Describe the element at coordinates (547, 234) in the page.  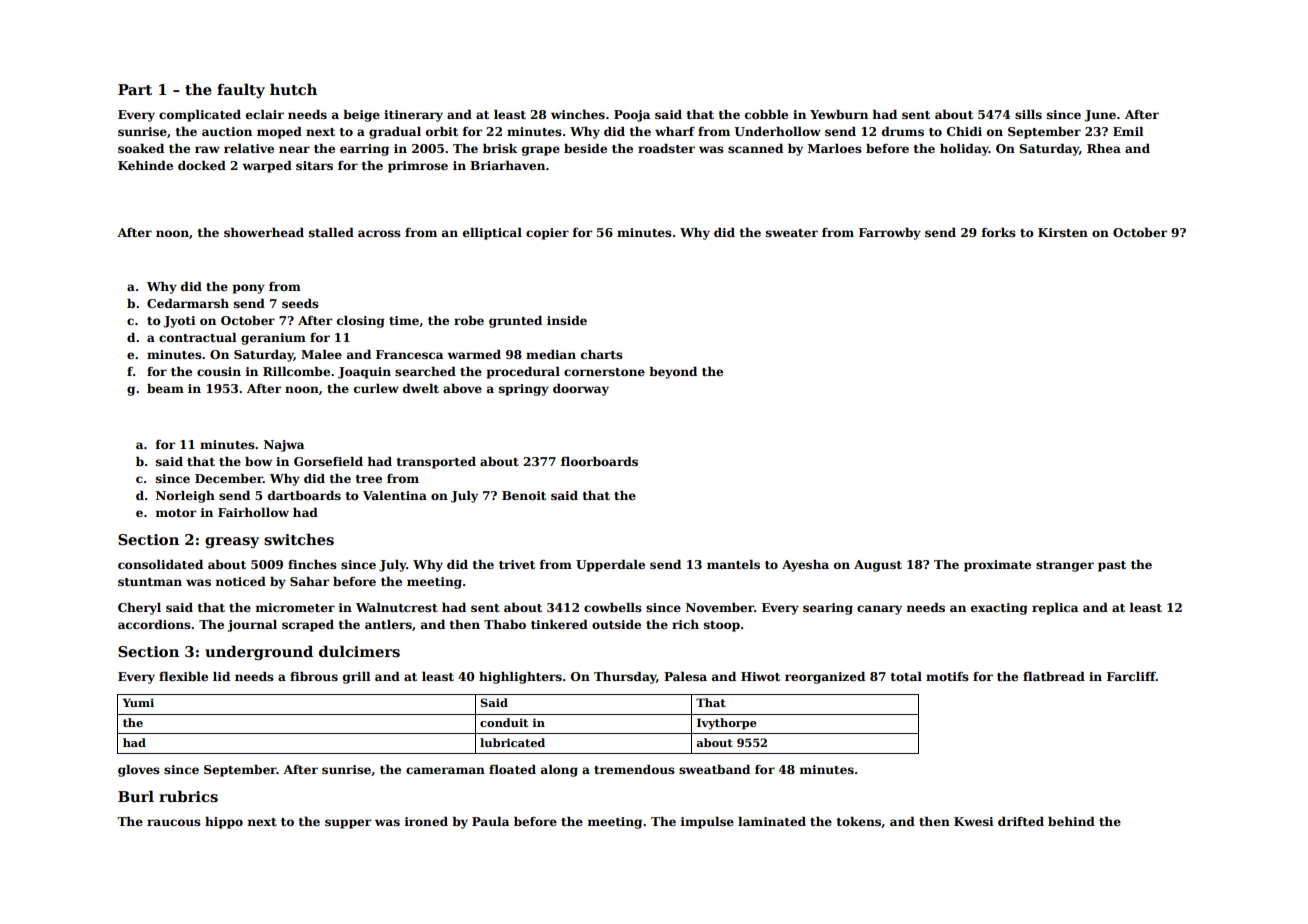
I see `copier` at that location.
